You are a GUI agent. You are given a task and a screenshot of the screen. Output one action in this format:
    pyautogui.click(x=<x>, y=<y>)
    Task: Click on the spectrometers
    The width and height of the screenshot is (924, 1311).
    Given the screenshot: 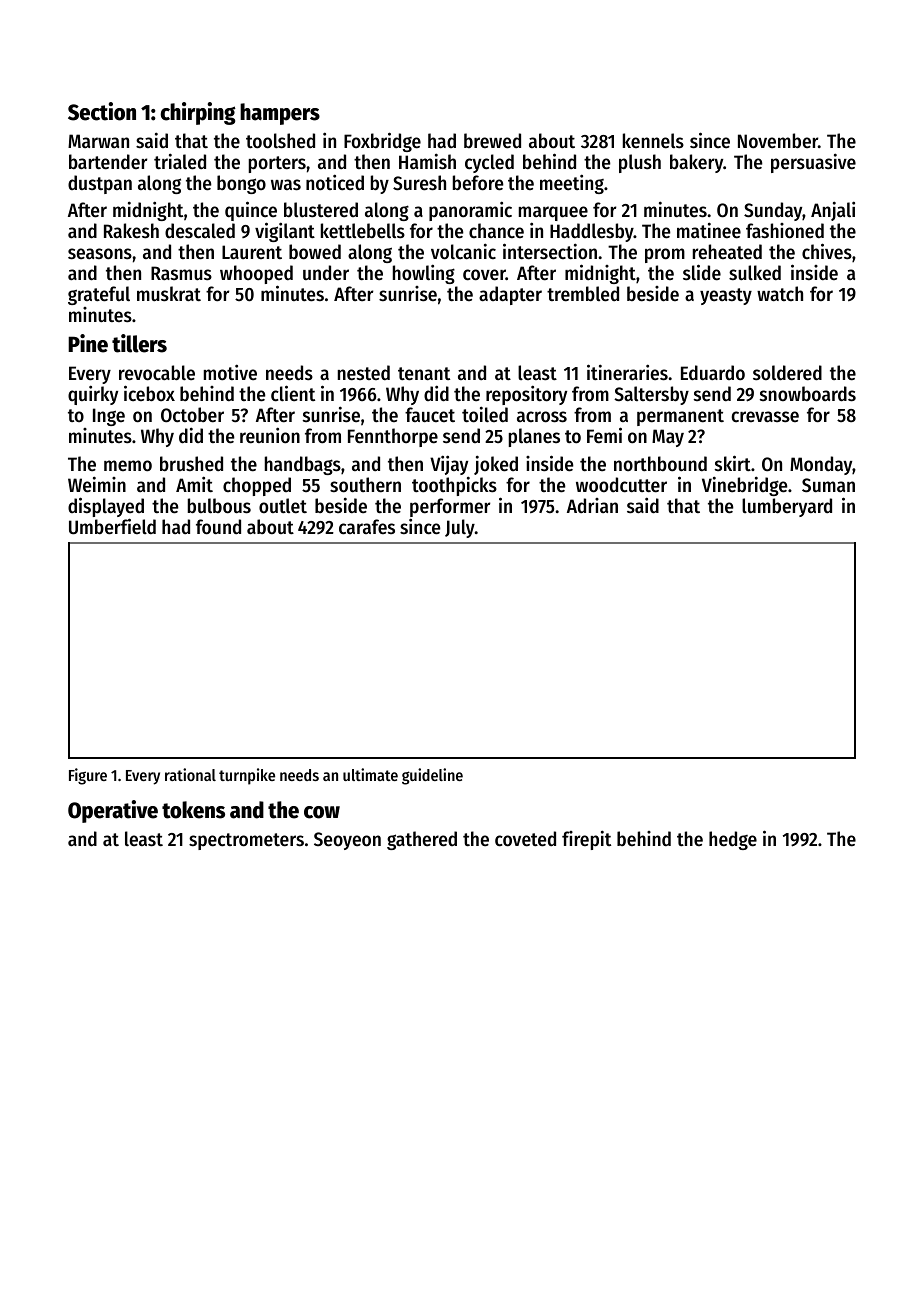 What is the action you would take?
    pyautogui.click(x=246, y=841)
